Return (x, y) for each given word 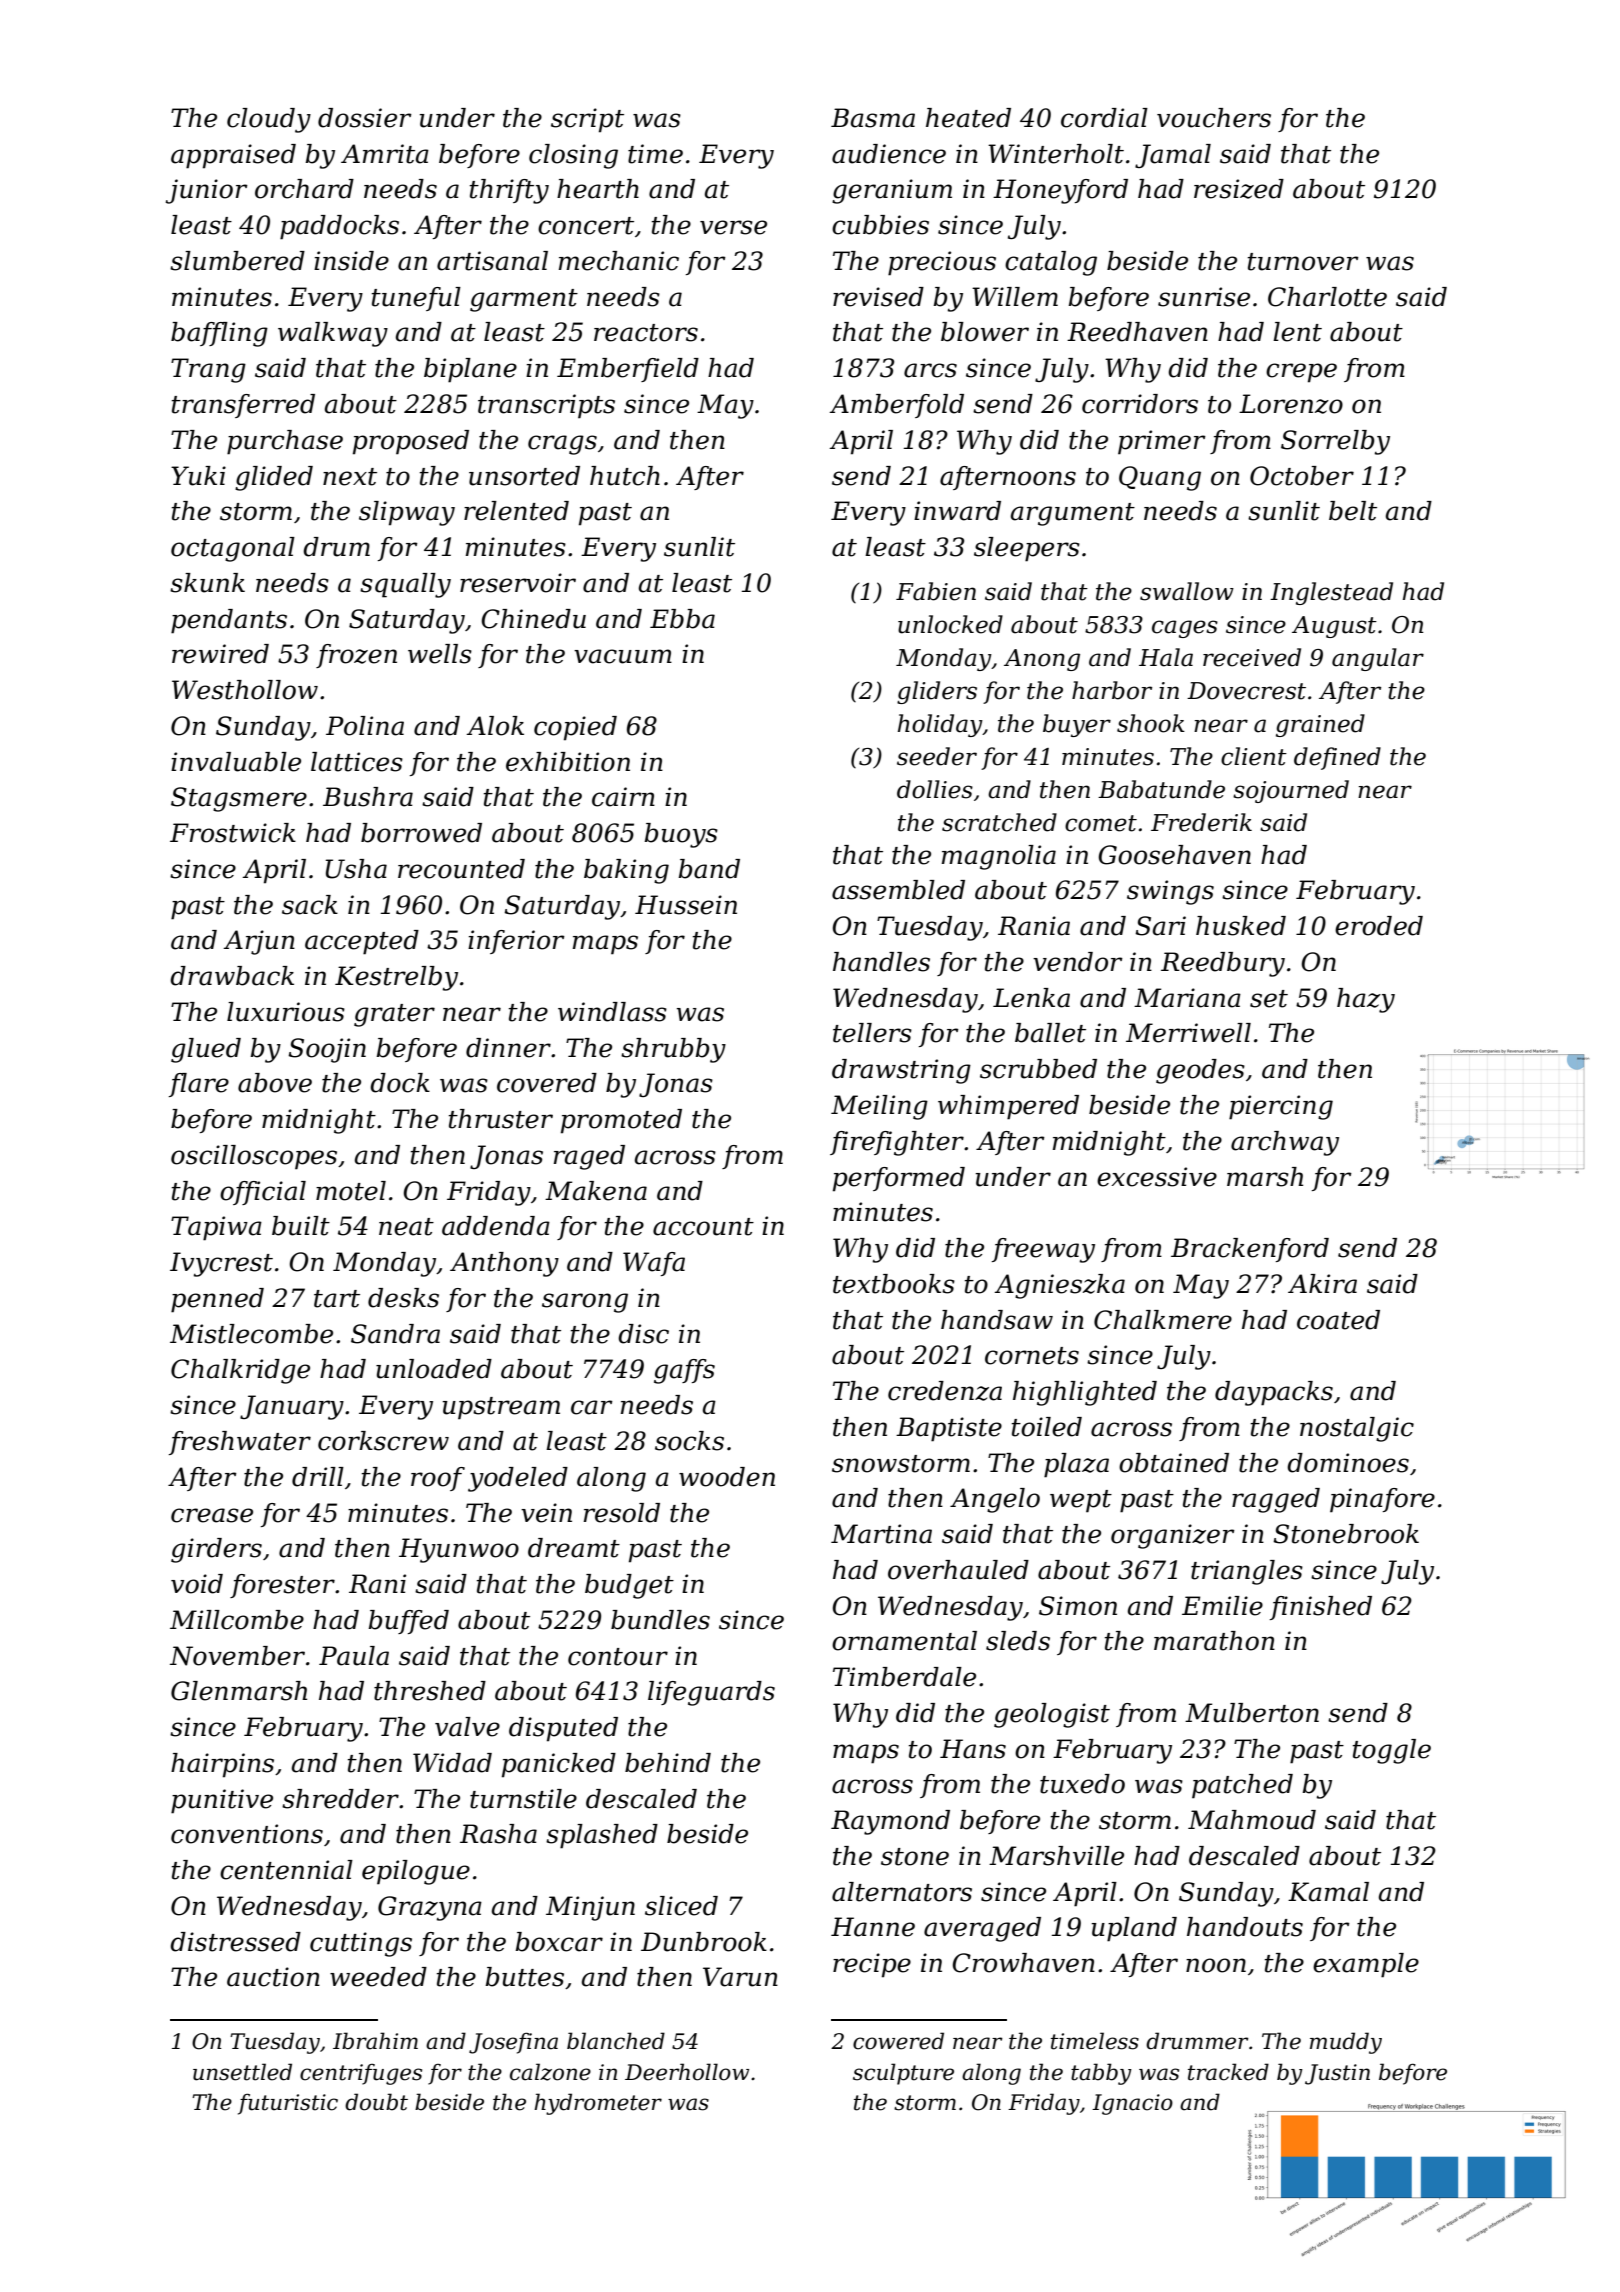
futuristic (288, 2104)
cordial (1104, 118)
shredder (340, 1799)
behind (668, 1763)
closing (573, 156)
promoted (621, 1121)
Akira (1322, 1284)
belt (1353, 511)
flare (199, 1085)
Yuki (198, 476)
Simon (1078, 1606)
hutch (625, 476)
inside (351, 261)
